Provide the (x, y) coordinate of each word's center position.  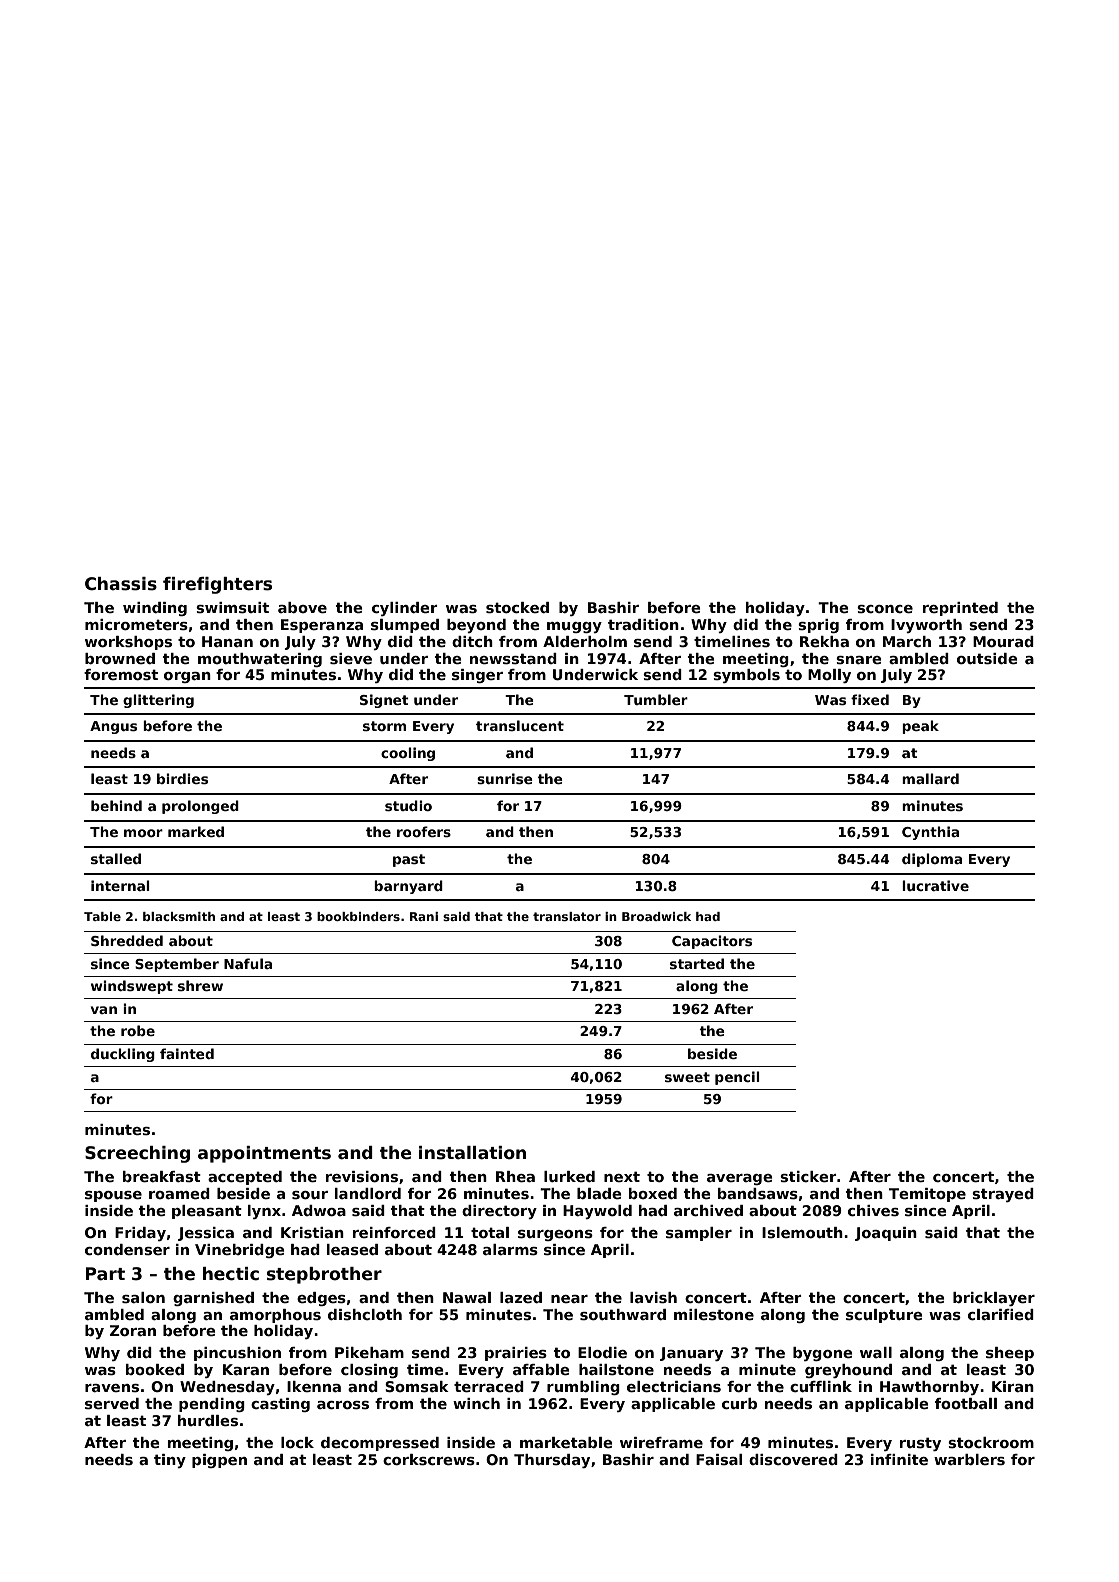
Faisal (719, 1459)
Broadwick (656, 916)
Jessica (206, 1234)
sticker (808, 1176)
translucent (520, 725)
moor (143, 833)
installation (472, 1153)
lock (297, 1442)
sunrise (504, 778)
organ (187, 677)
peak (920, 727)
